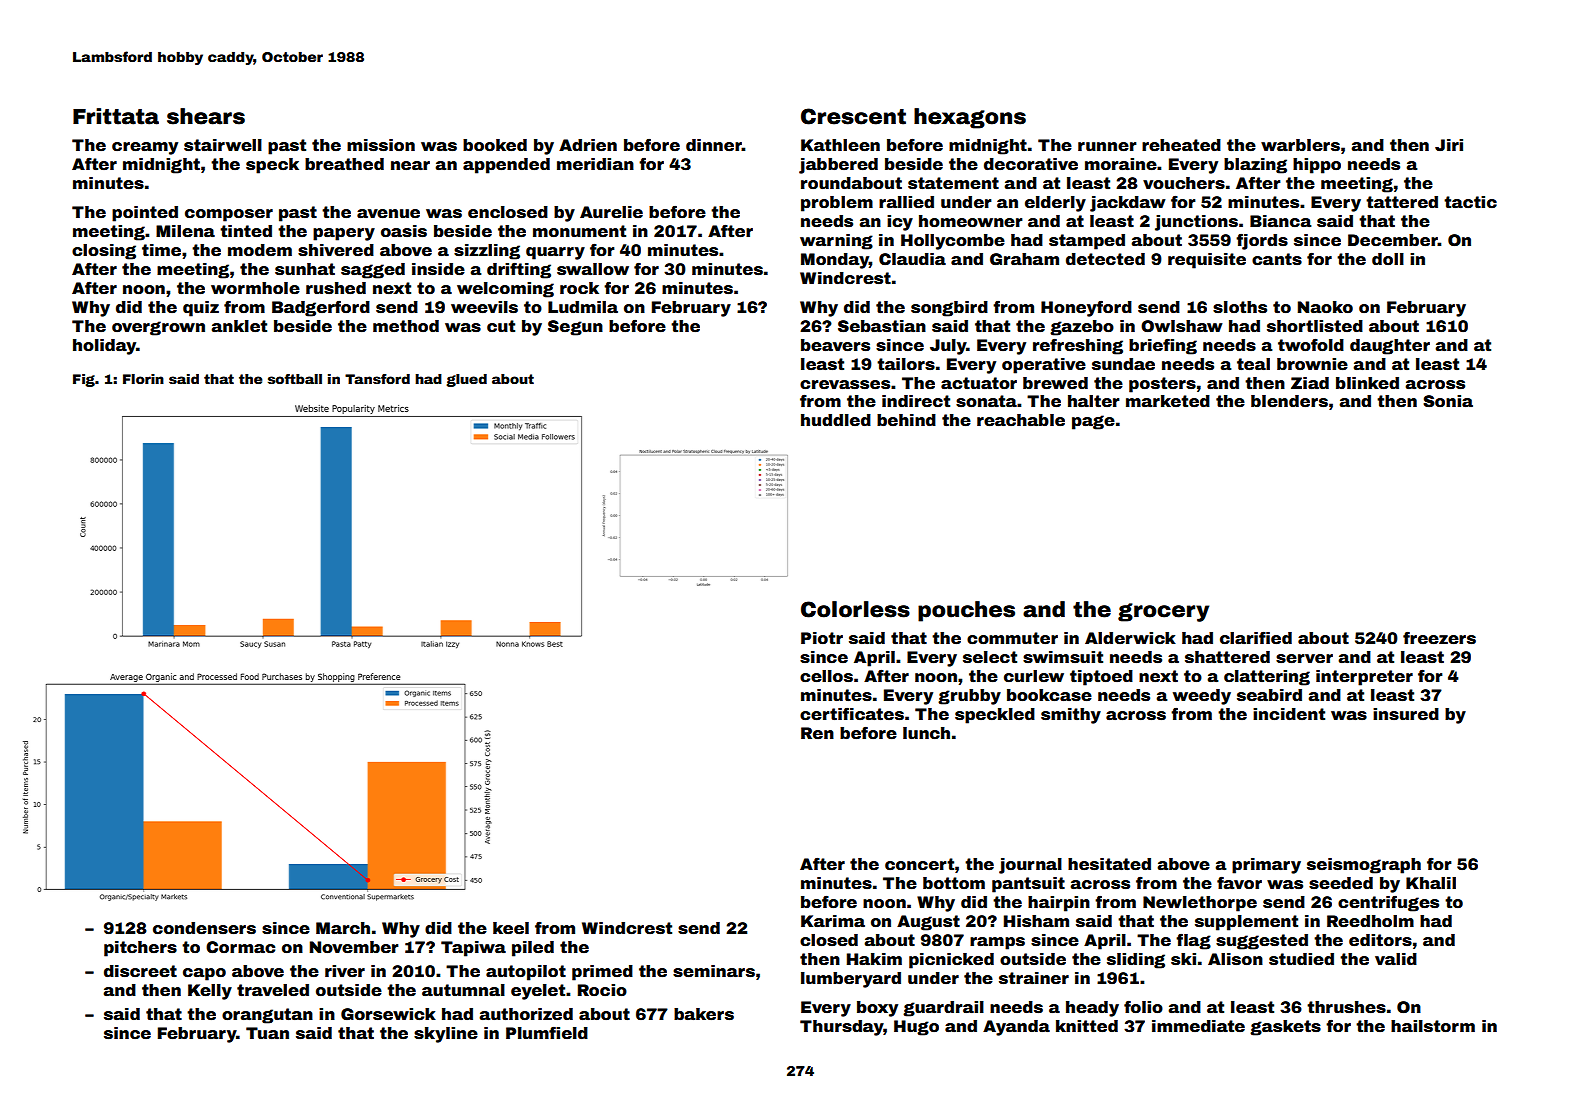  What do you see at coordinates (206, 116) in the image?
I see `shears` at bounding box center [206, 116].
